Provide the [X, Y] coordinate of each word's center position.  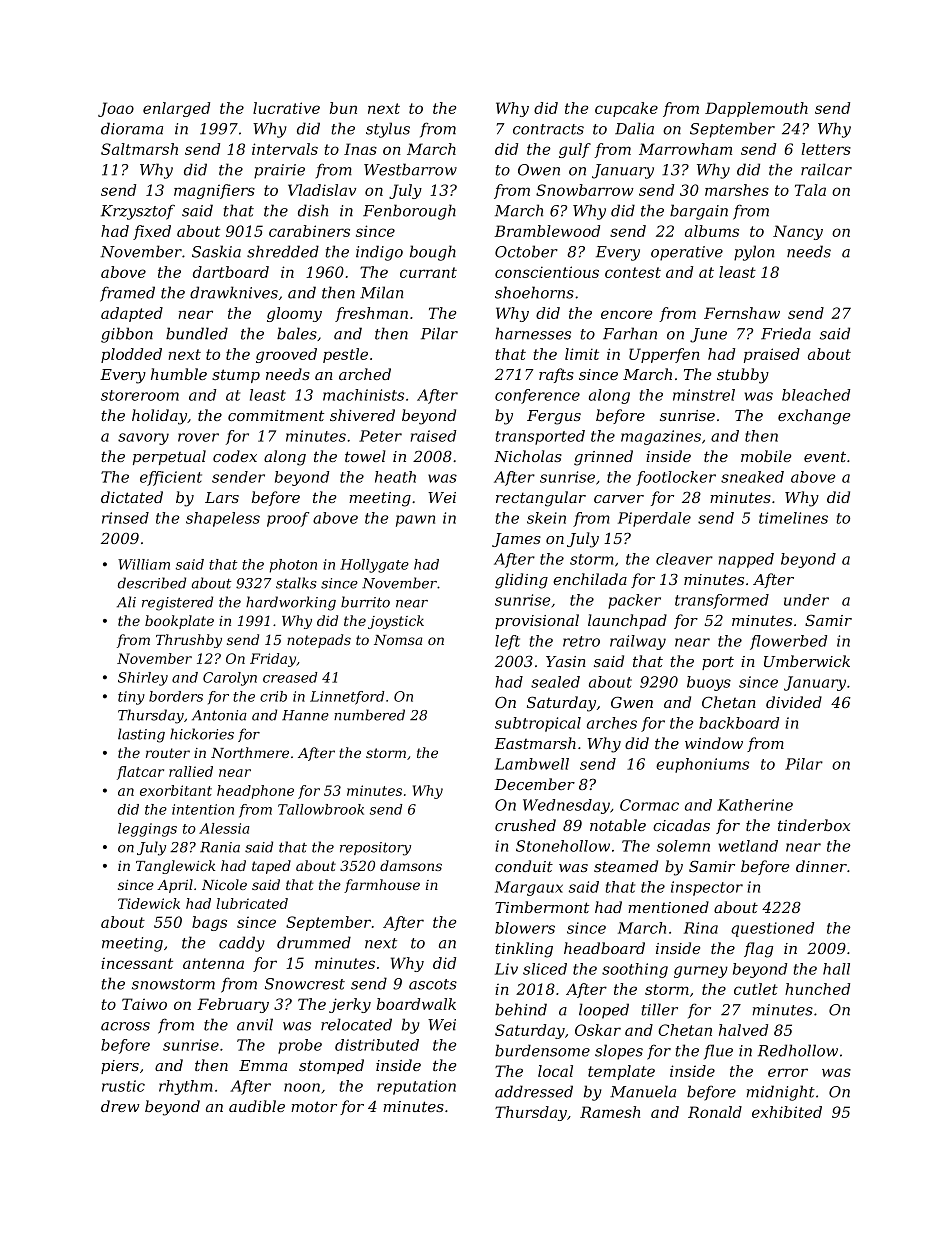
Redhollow [798, 1050]
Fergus [554, 417]
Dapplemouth [756, 109]
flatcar [140, 773]
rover [198, 437]
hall [836, 969]
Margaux [529, 888]
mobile [766, 456]
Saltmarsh [139, 149]
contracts [548, 129]
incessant [137, 963]
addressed [534, 1091]
